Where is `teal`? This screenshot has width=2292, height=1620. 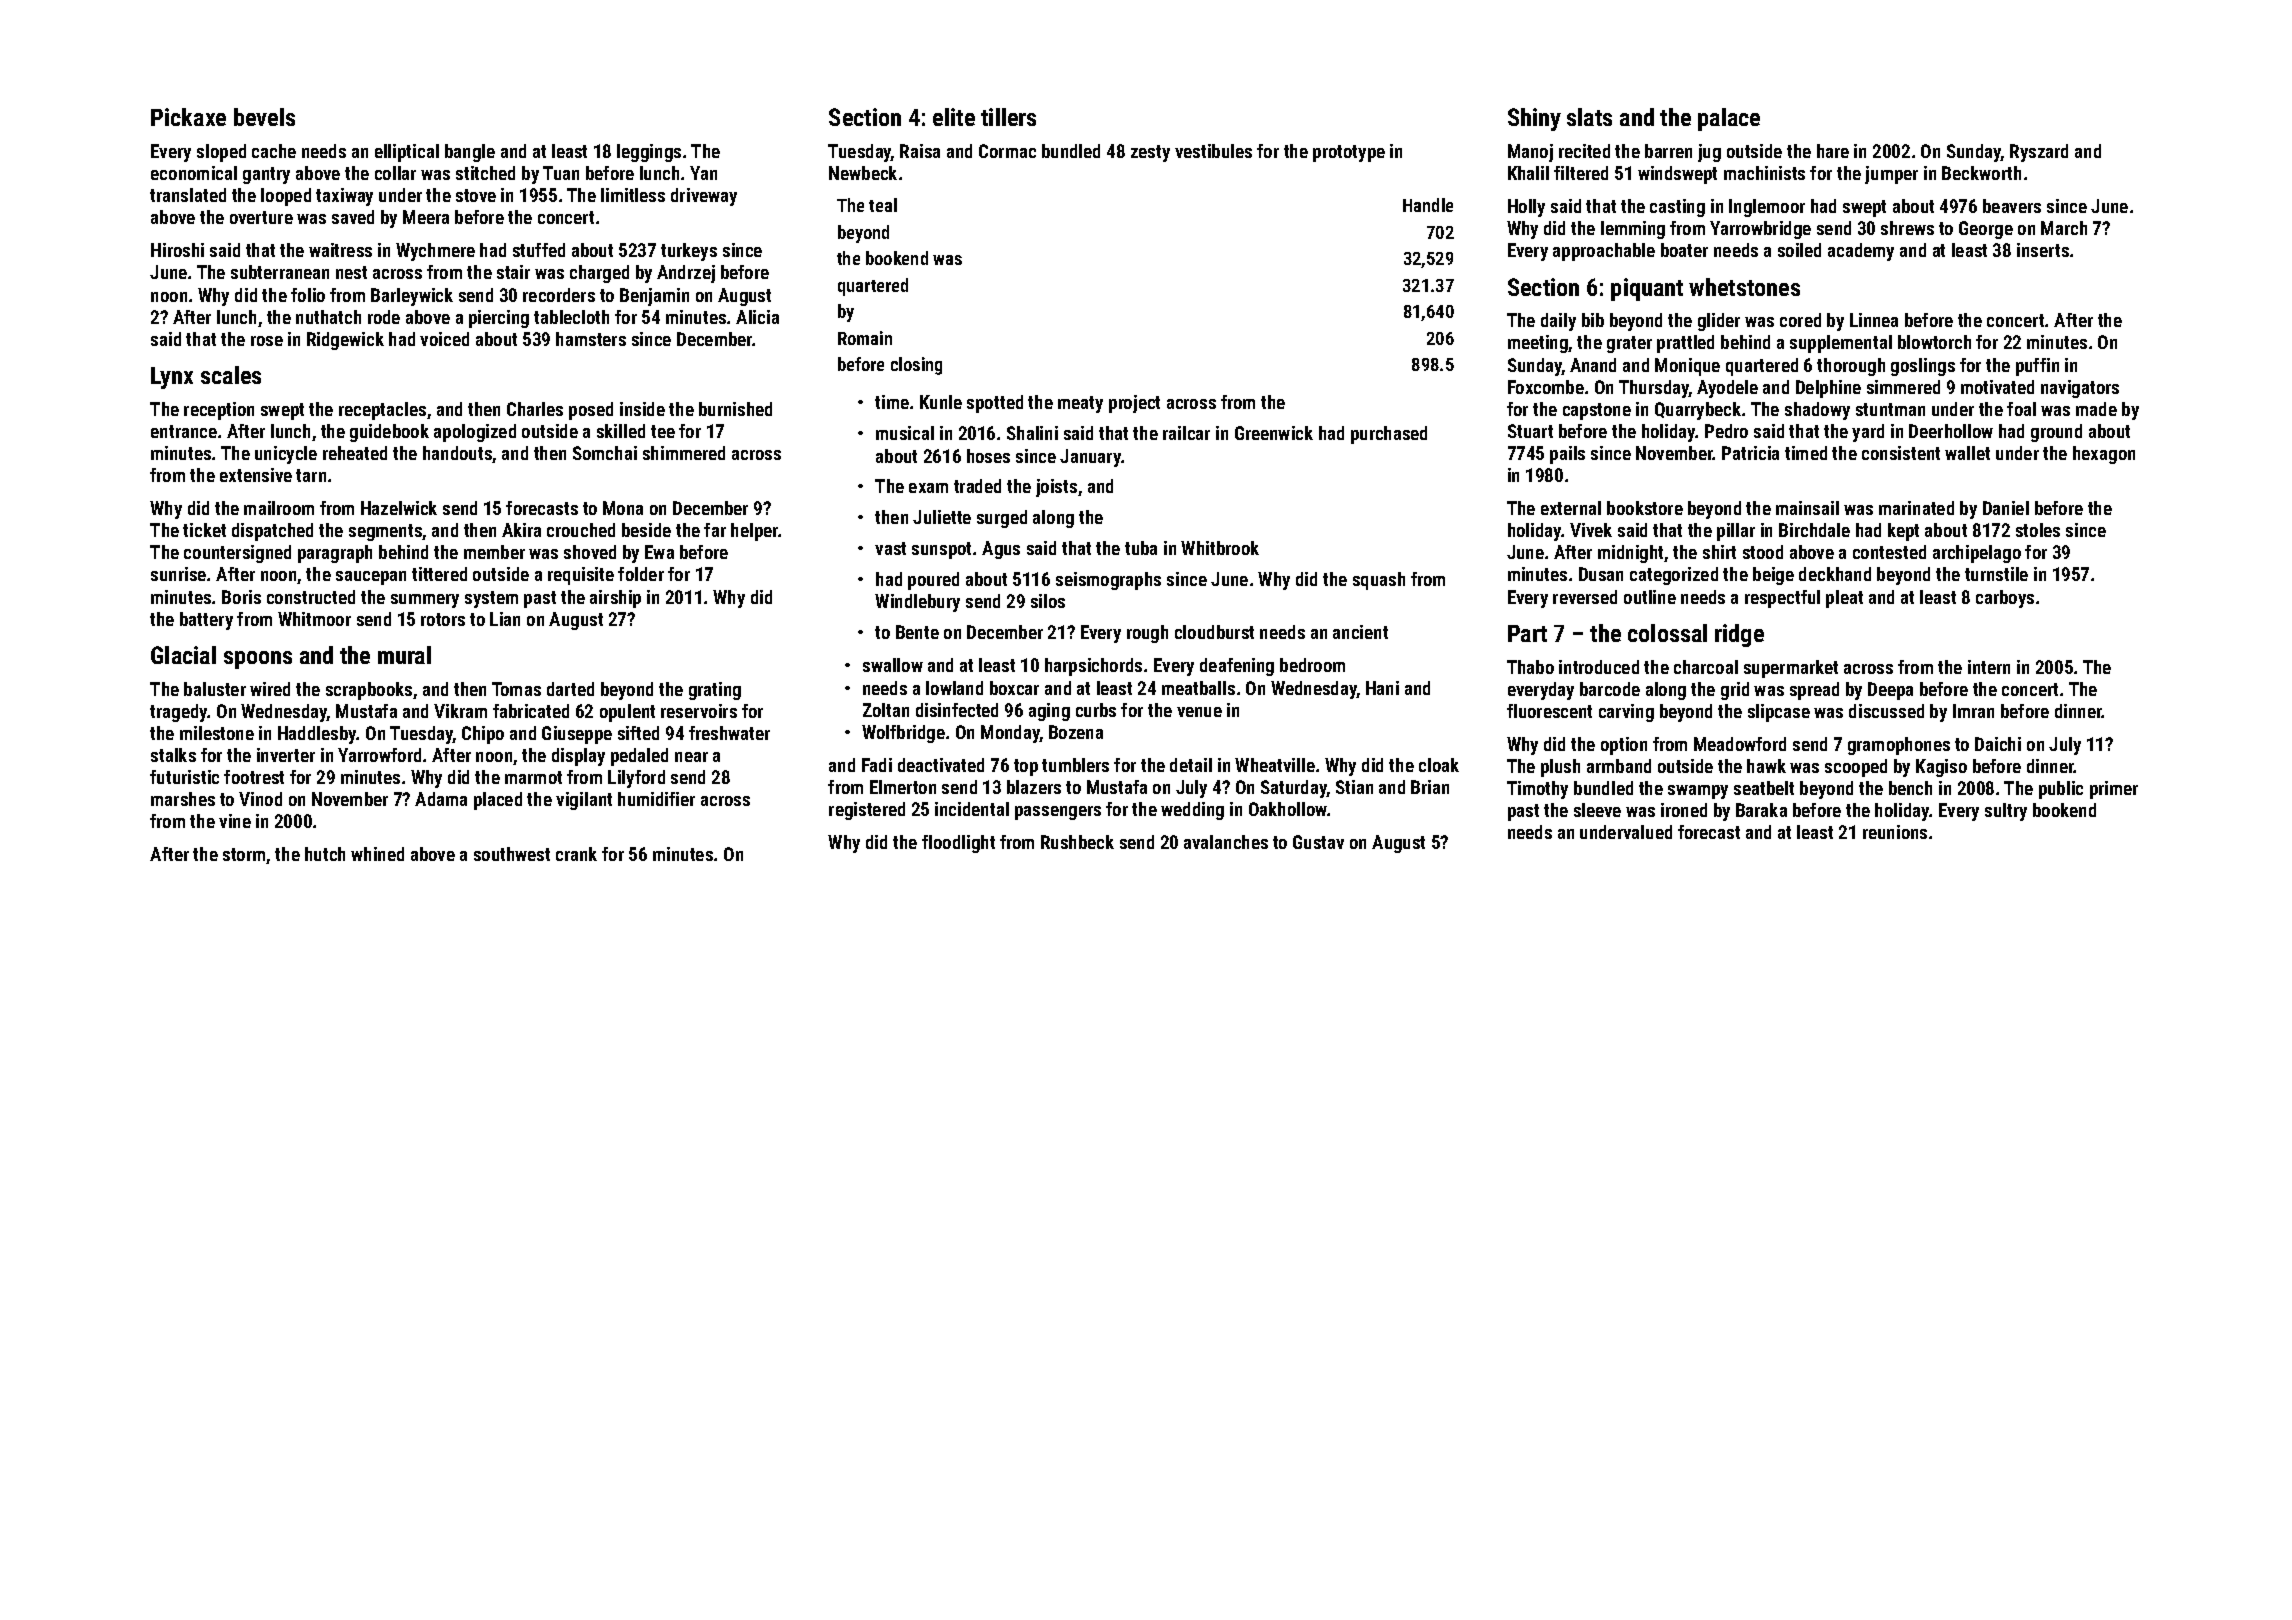
teal is located at coordinates (883, 205).
